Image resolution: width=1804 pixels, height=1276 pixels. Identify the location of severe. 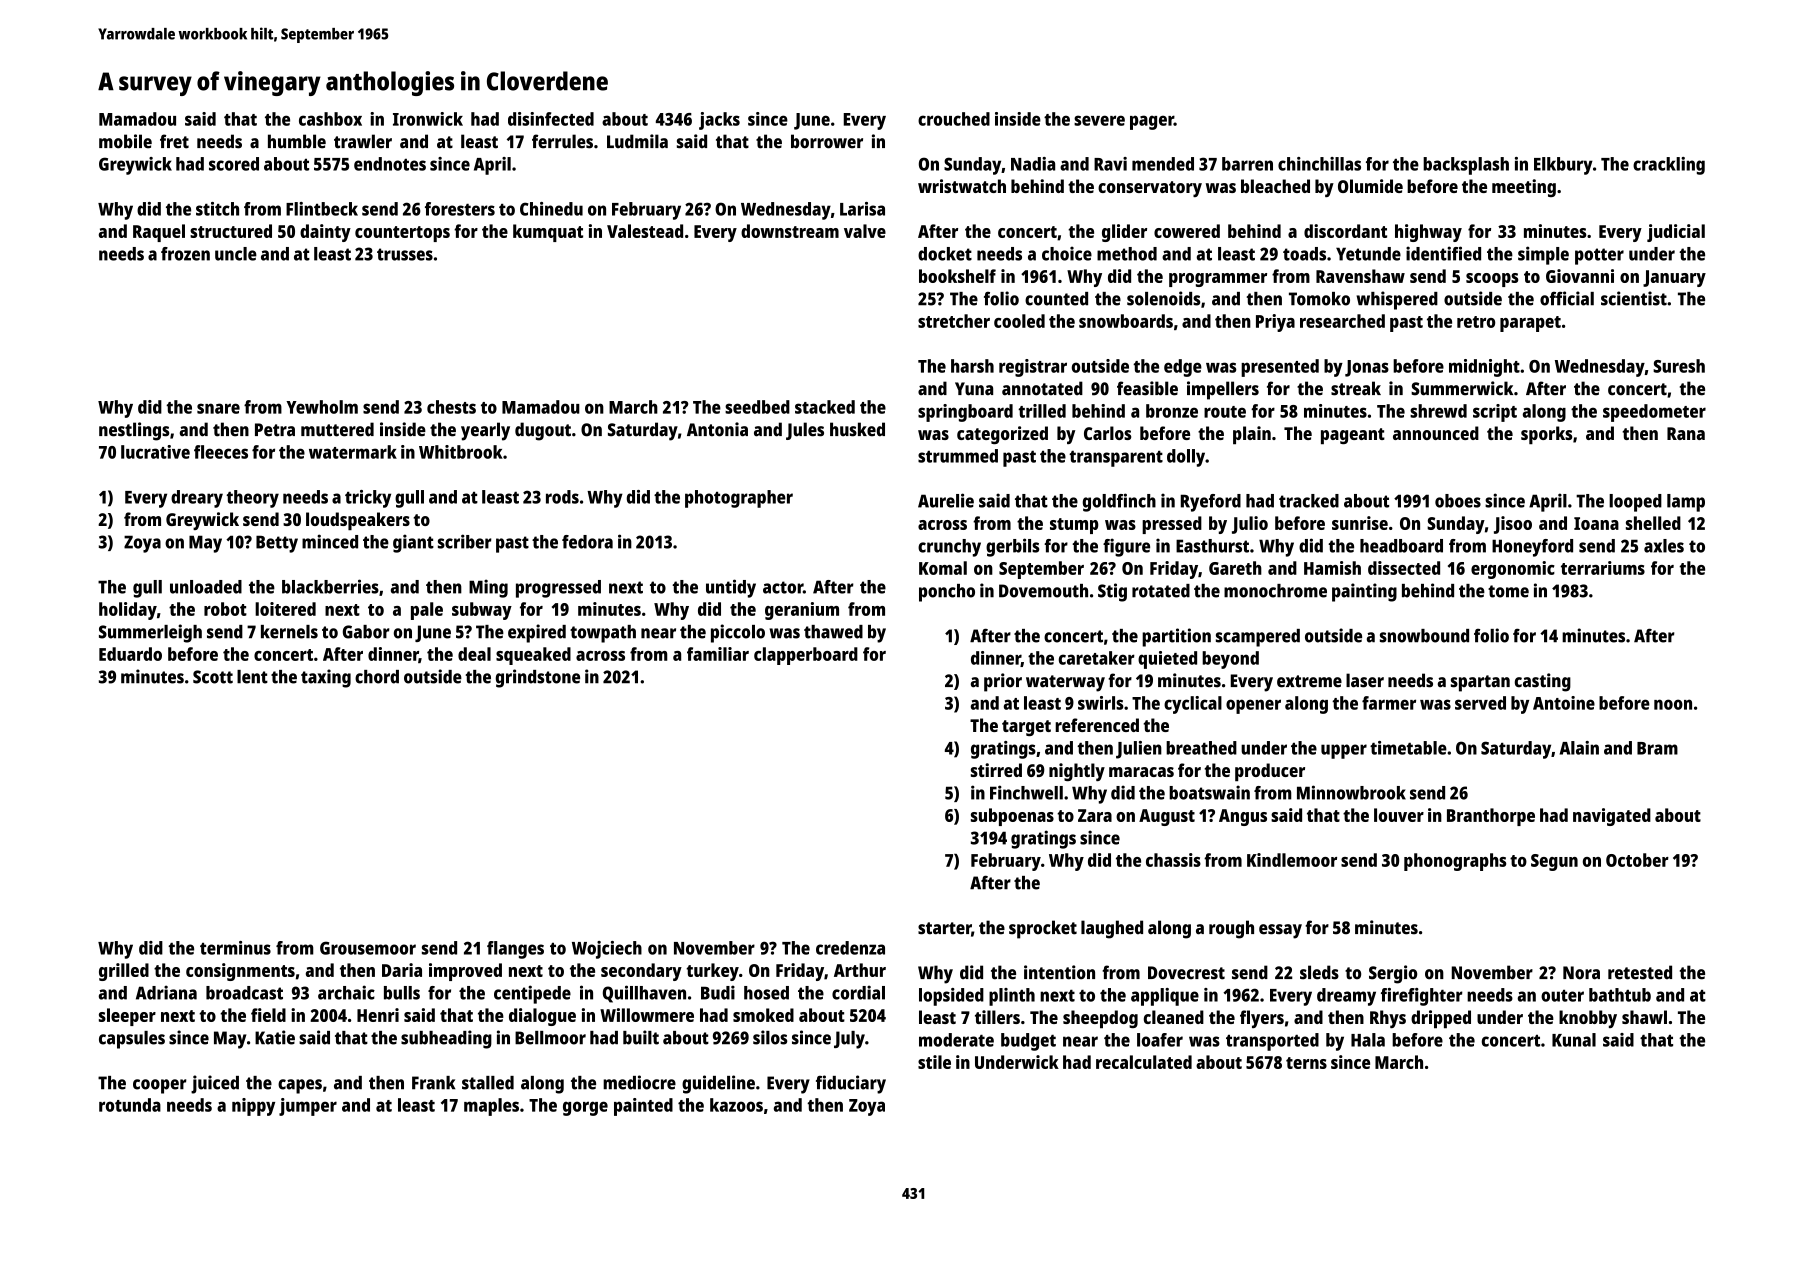
(1099, 120).
